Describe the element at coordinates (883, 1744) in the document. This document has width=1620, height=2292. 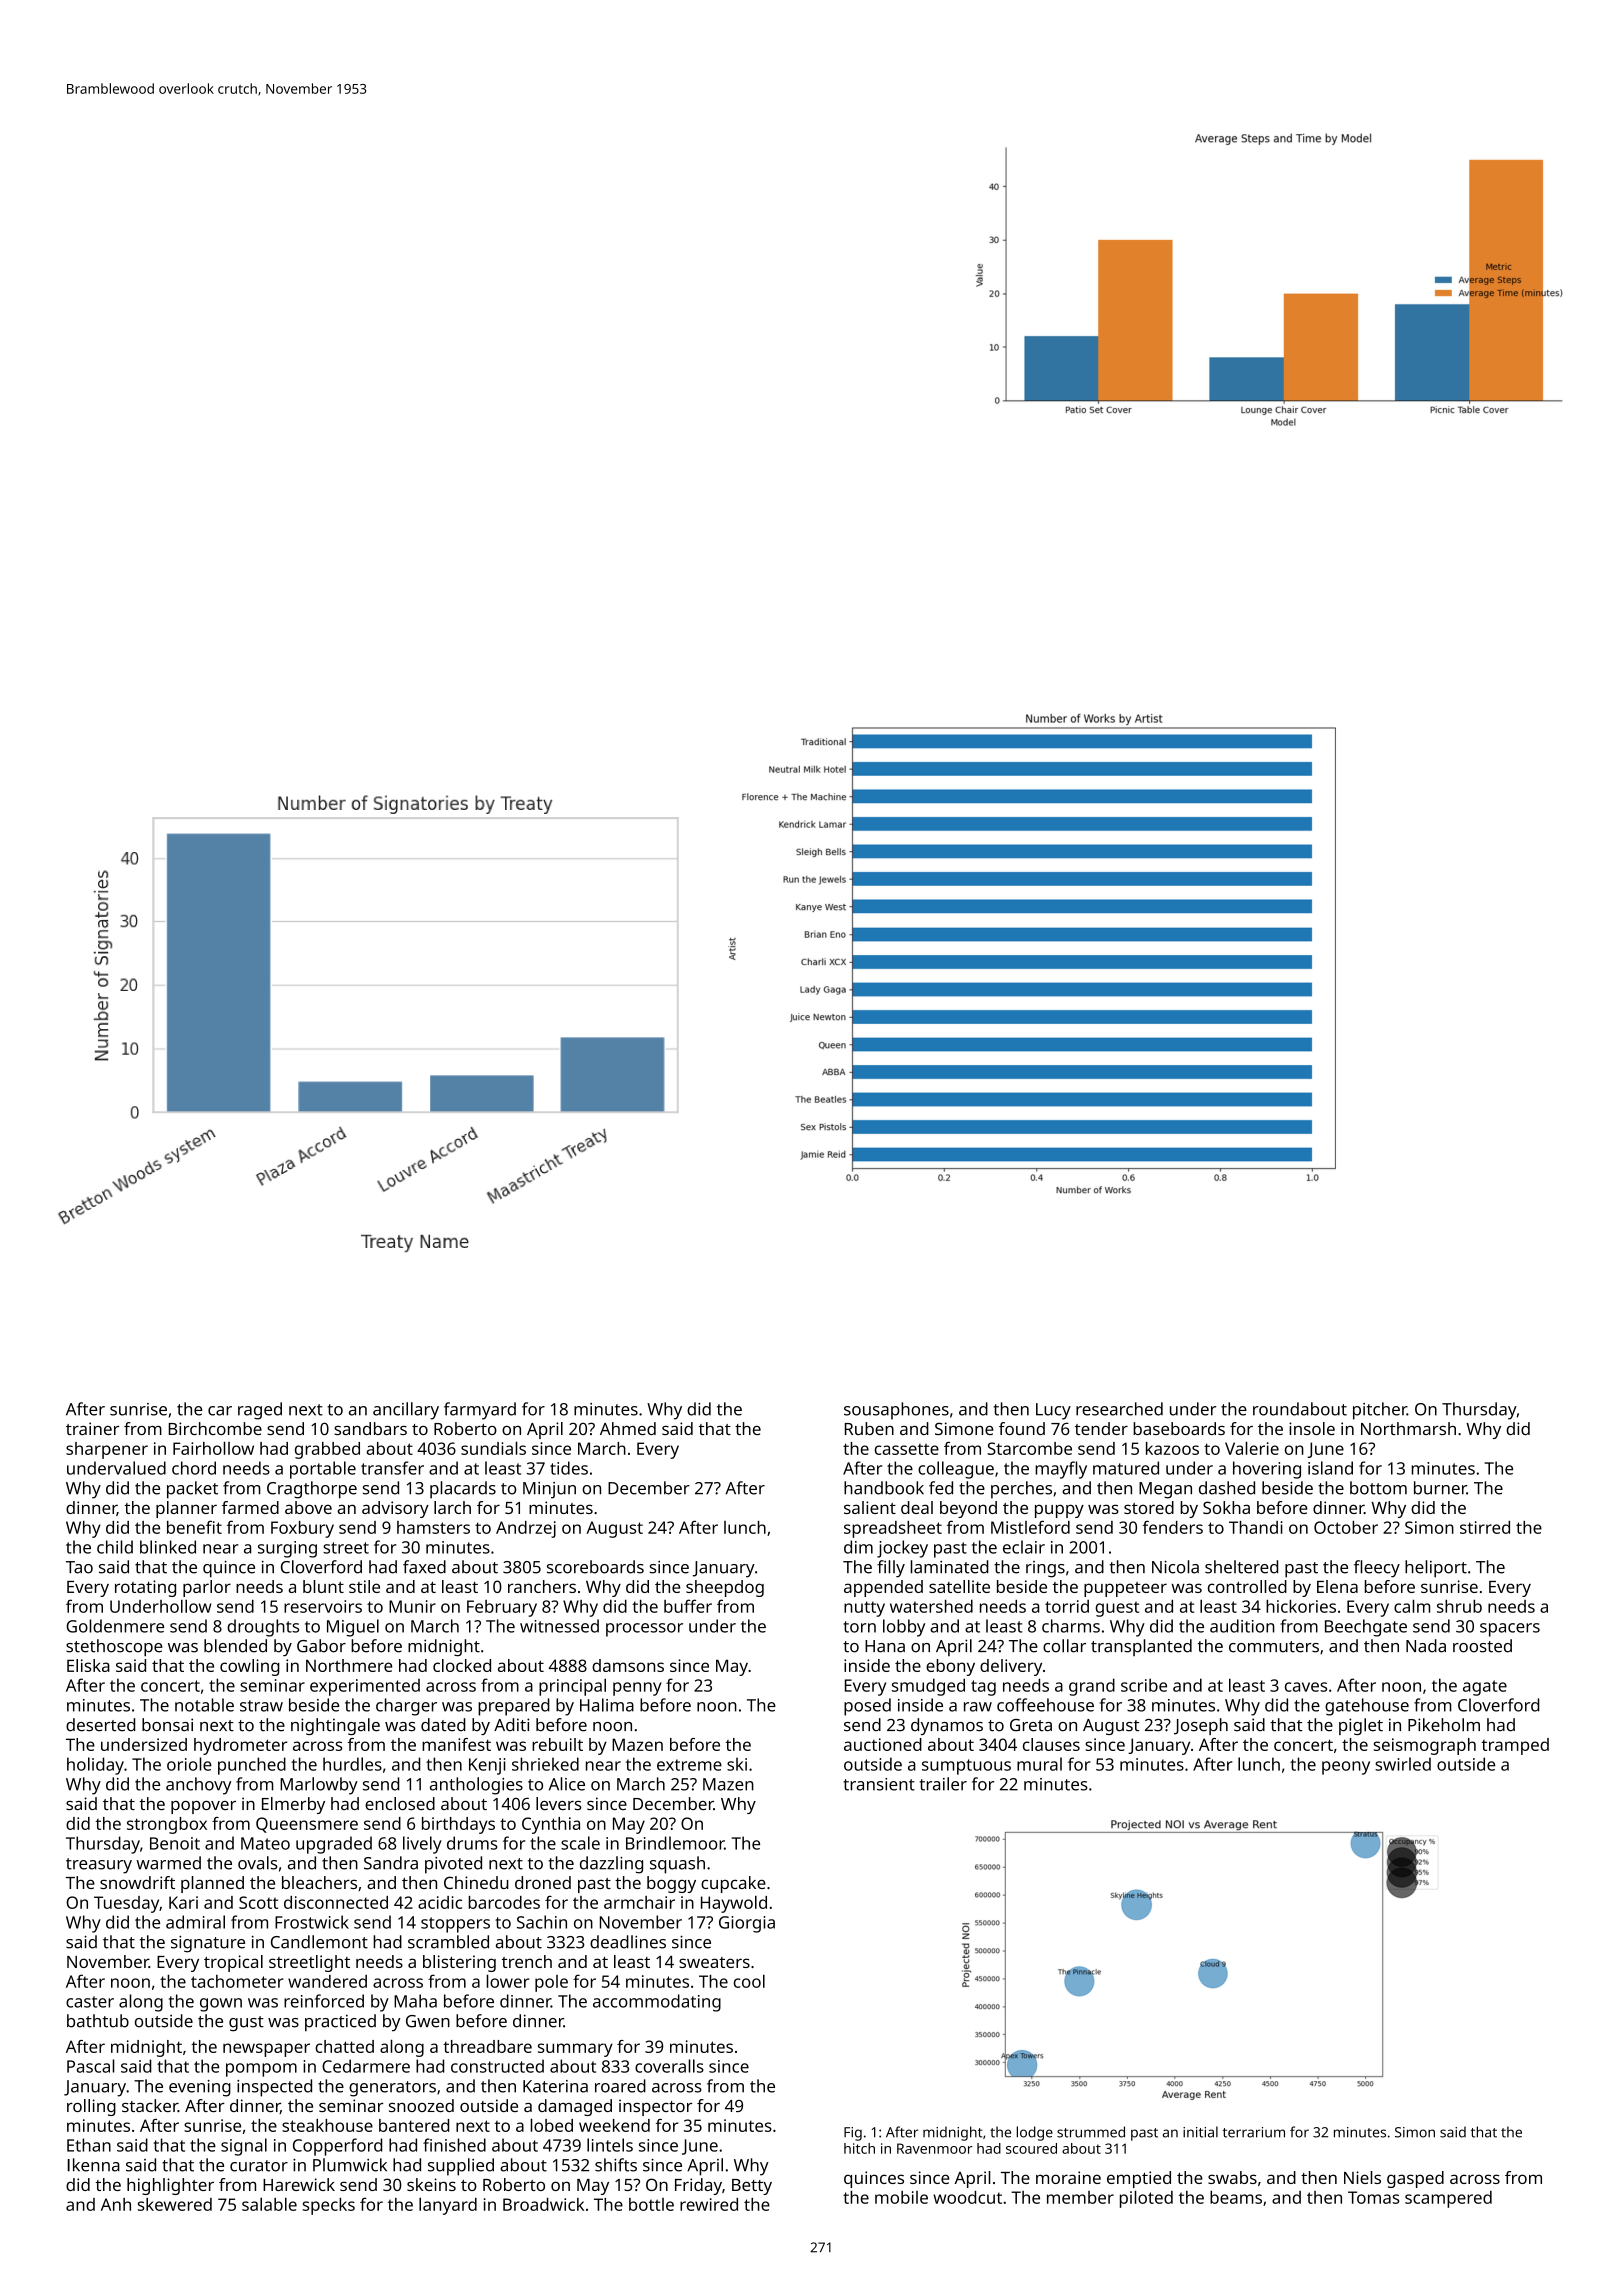
I see `auctioned` at that location.
